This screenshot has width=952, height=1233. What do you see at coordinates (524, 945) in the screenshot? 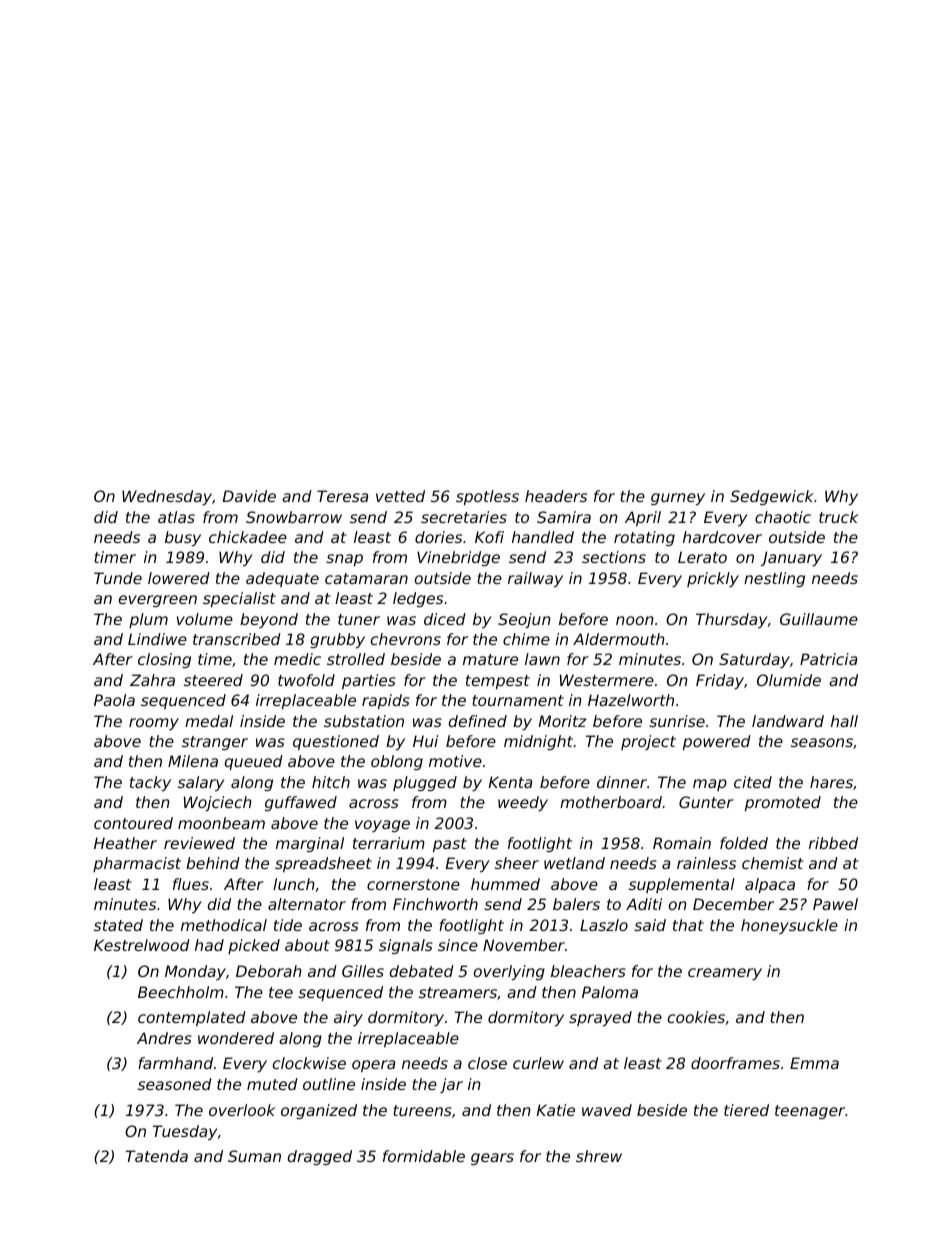
I see `November` at bounding box center [524, 945].
